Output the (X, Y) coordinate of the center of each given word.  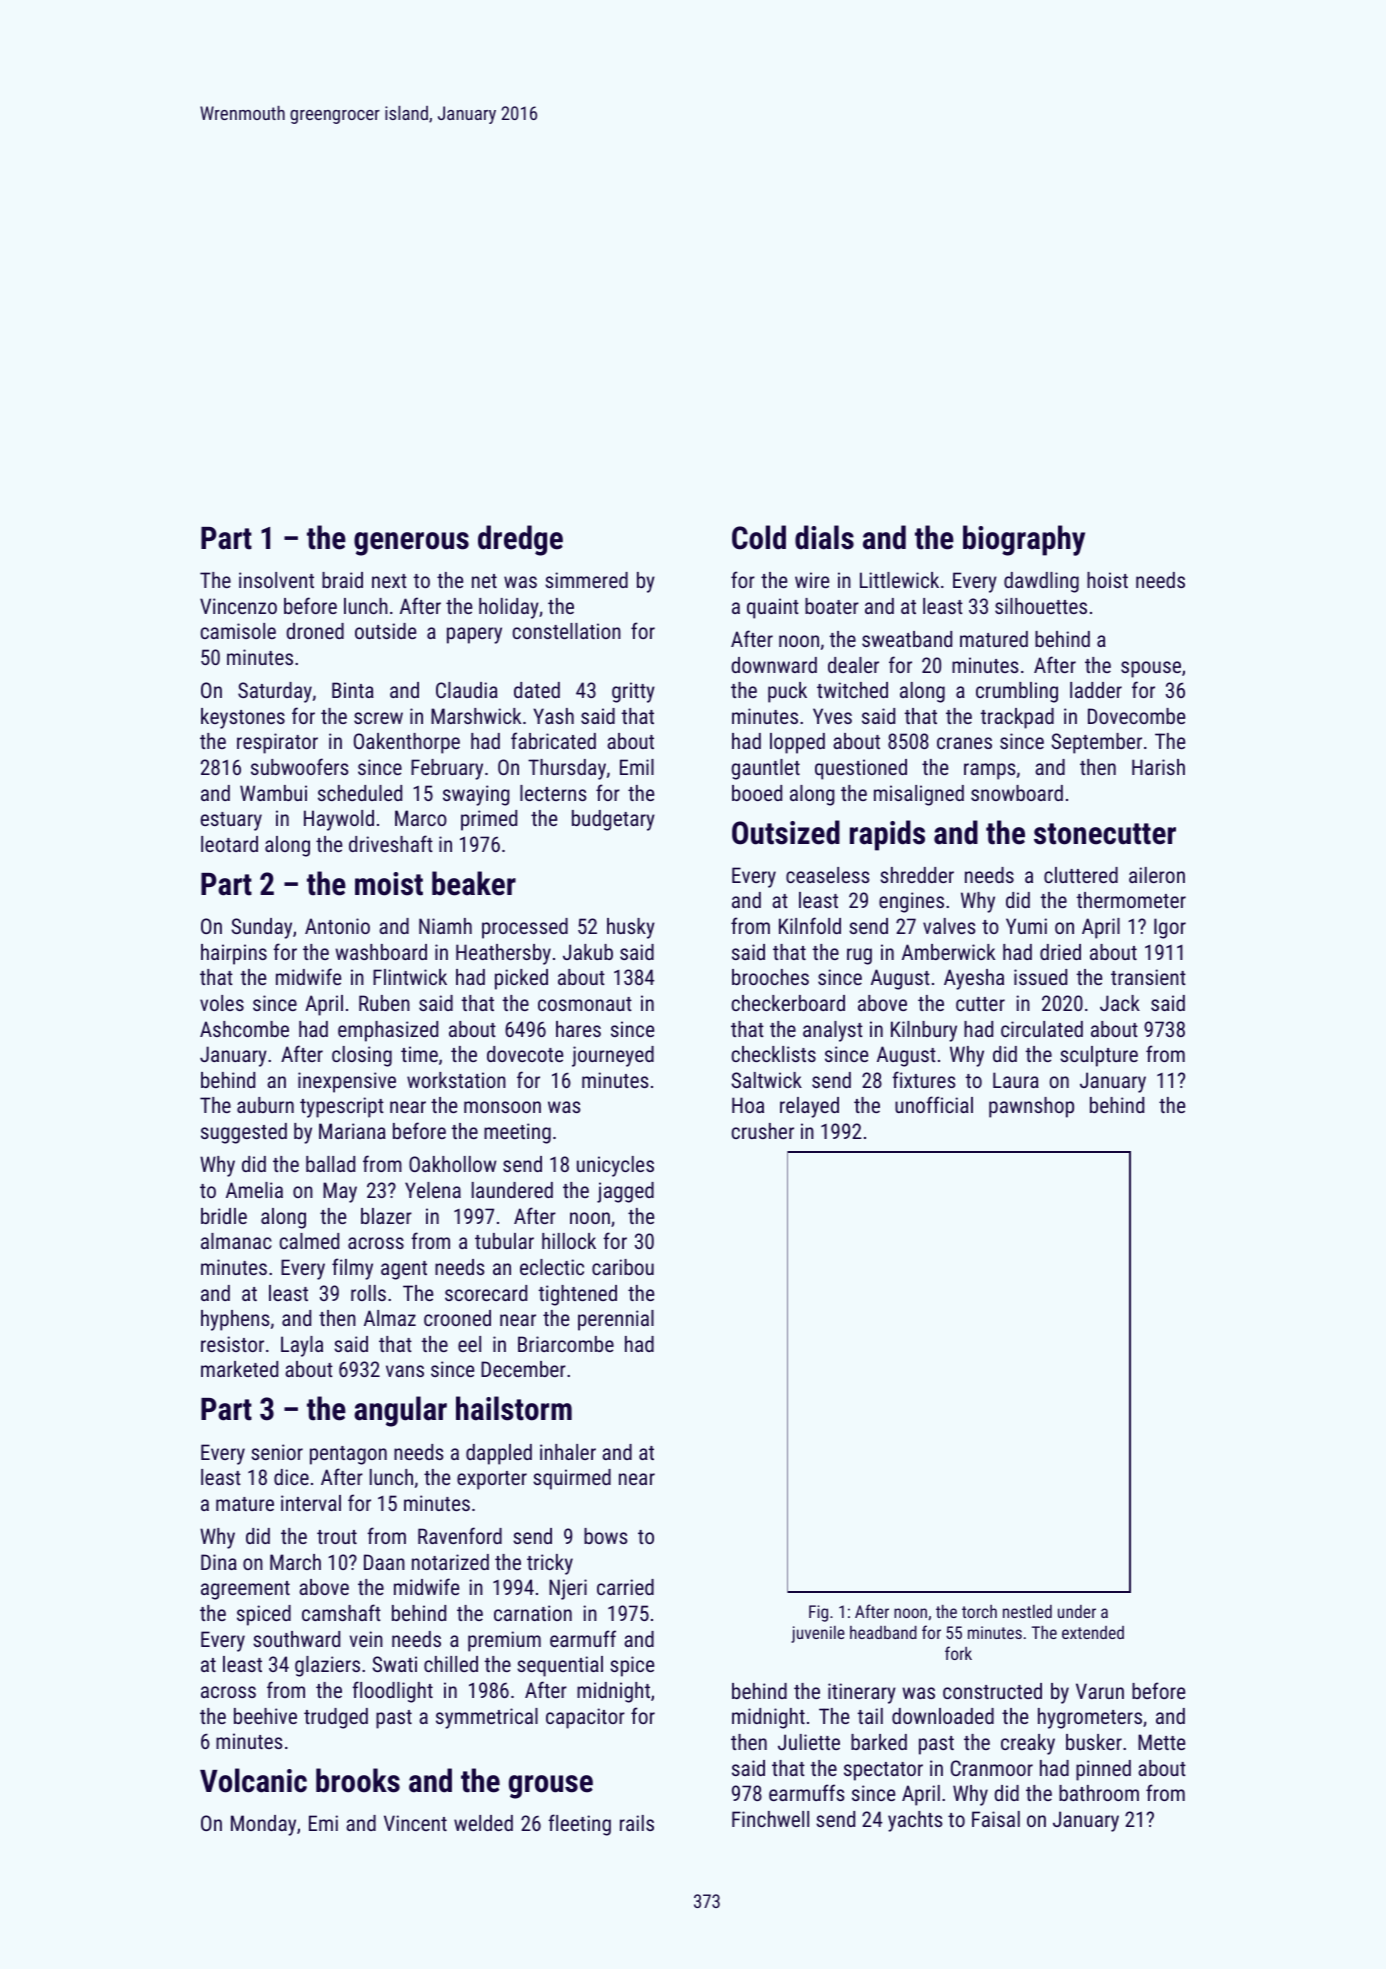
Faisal (996, 1819)
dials (824, 537)
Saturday (275, 692)
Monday (263, 1825)
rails (637, 1823)
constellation (567, 631)
